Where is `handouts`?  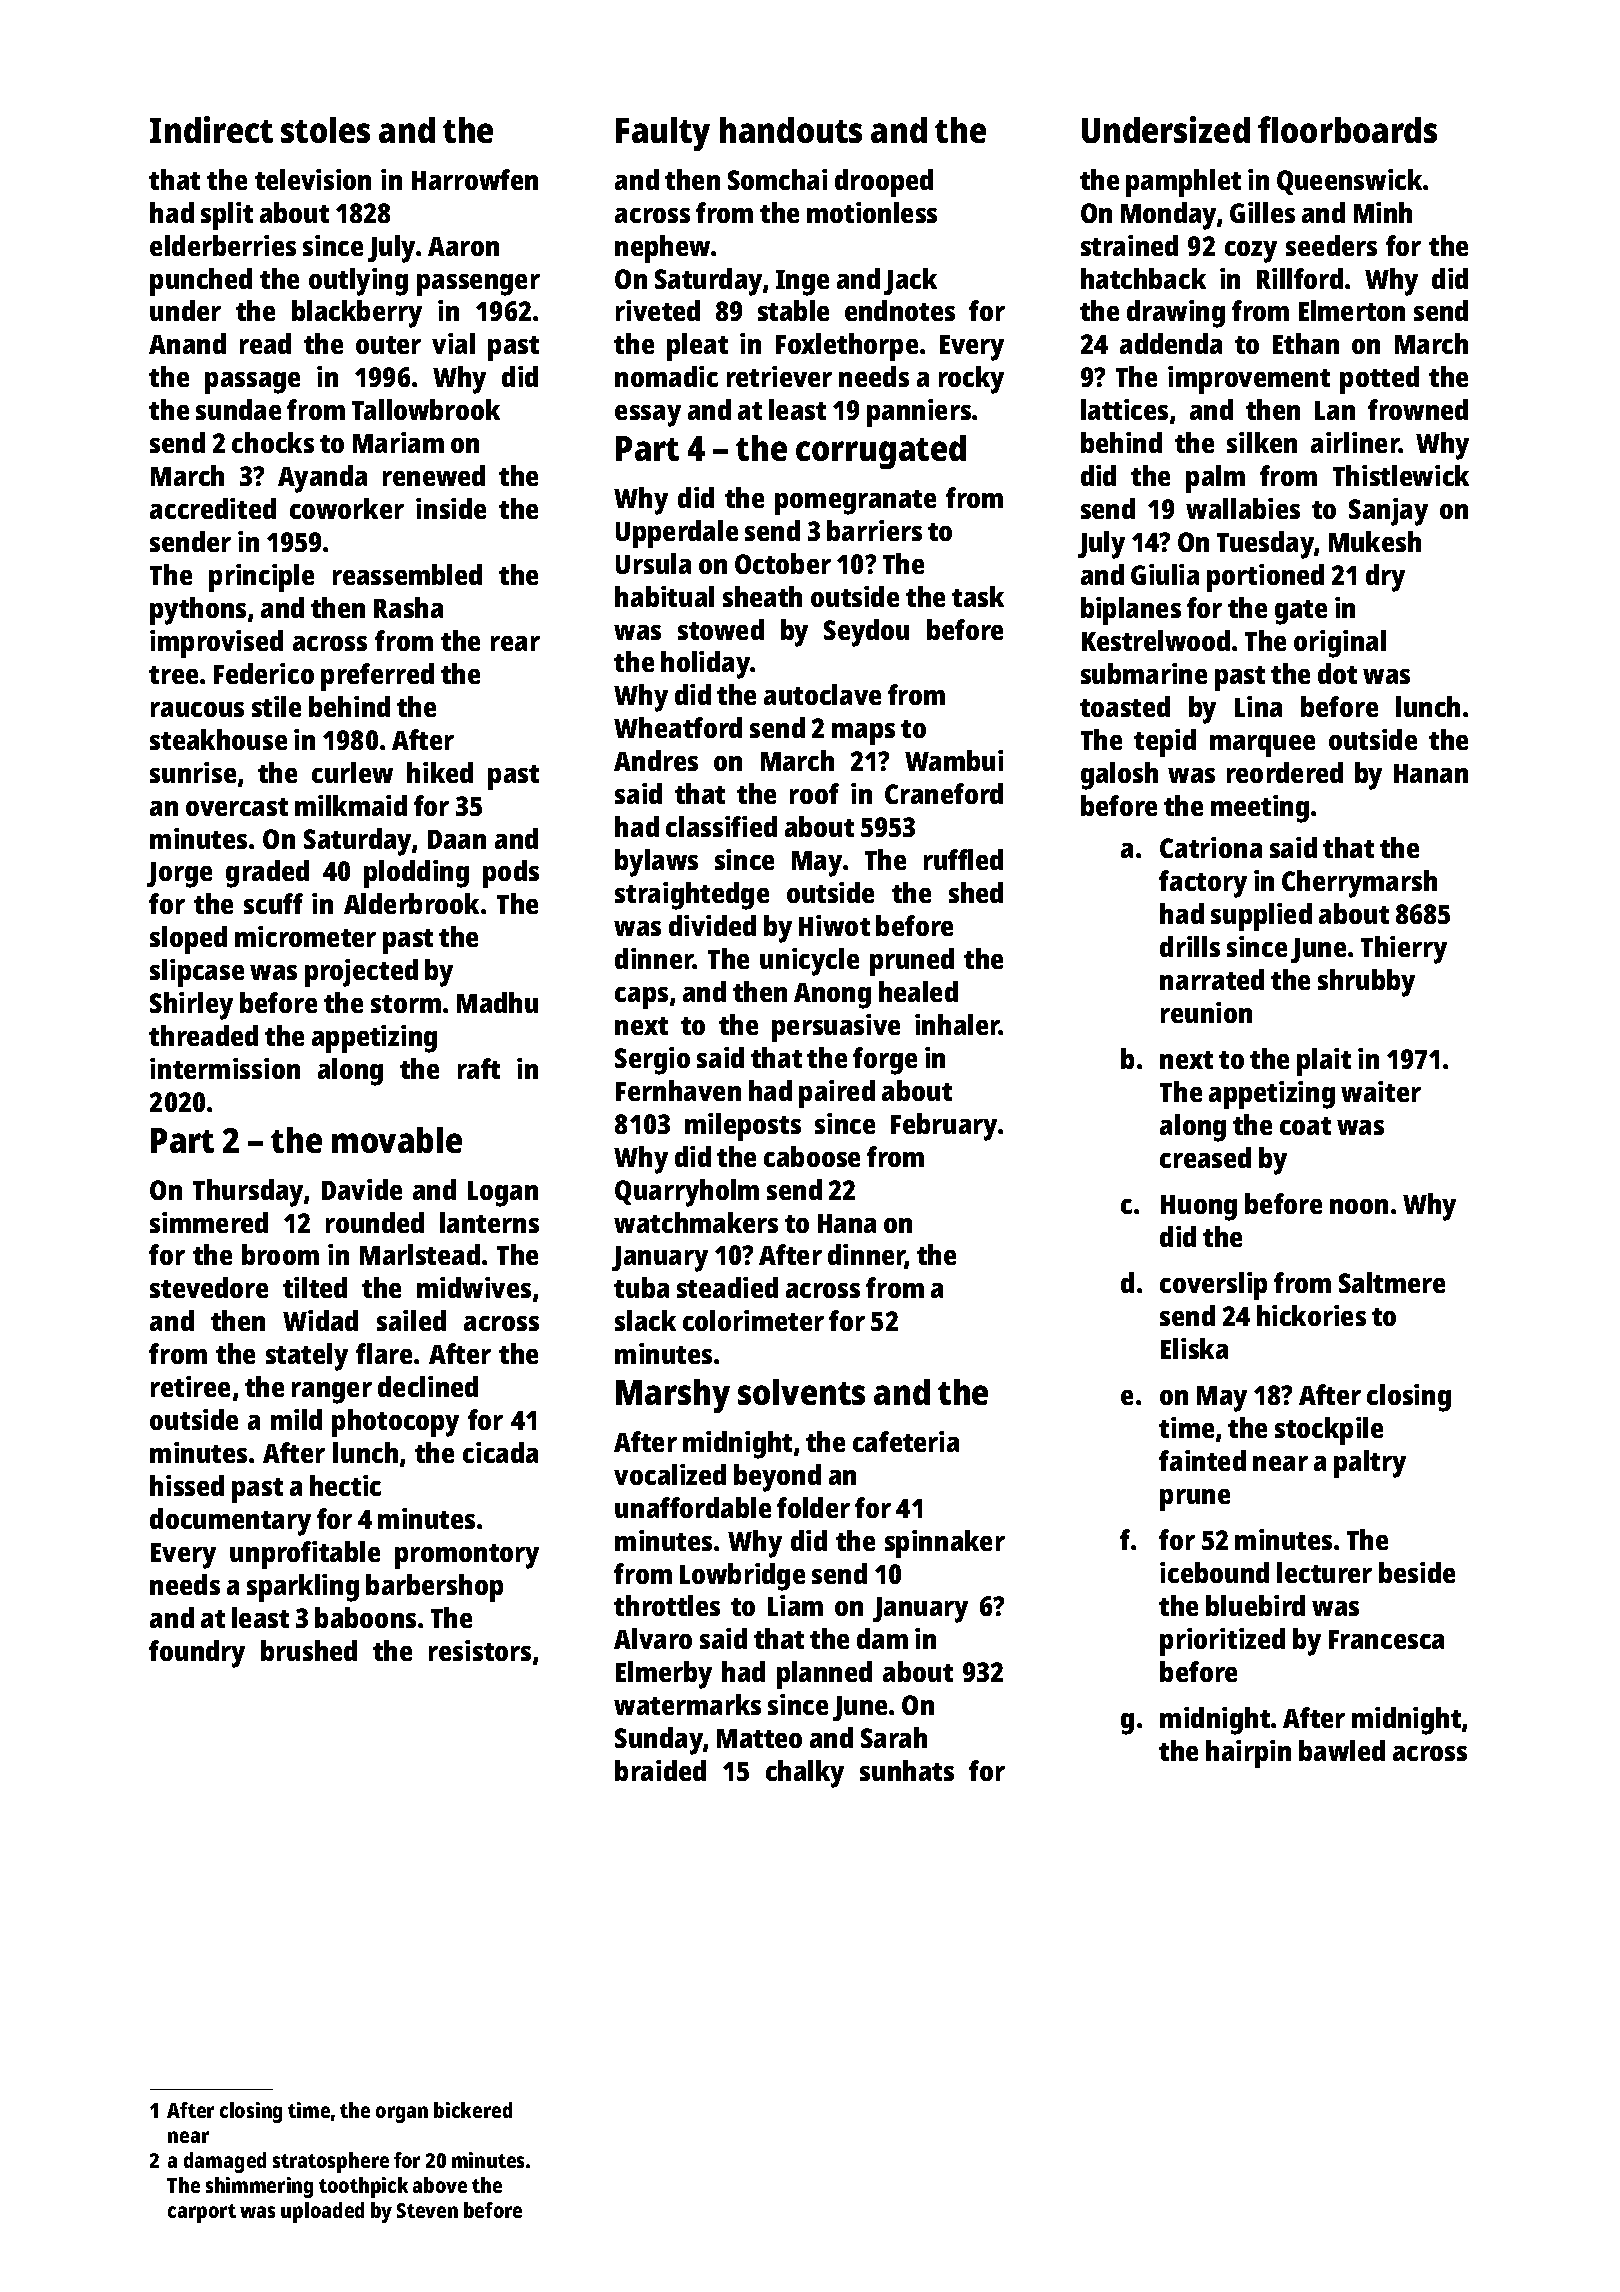
handouts is located at coordinates (791, 130).
